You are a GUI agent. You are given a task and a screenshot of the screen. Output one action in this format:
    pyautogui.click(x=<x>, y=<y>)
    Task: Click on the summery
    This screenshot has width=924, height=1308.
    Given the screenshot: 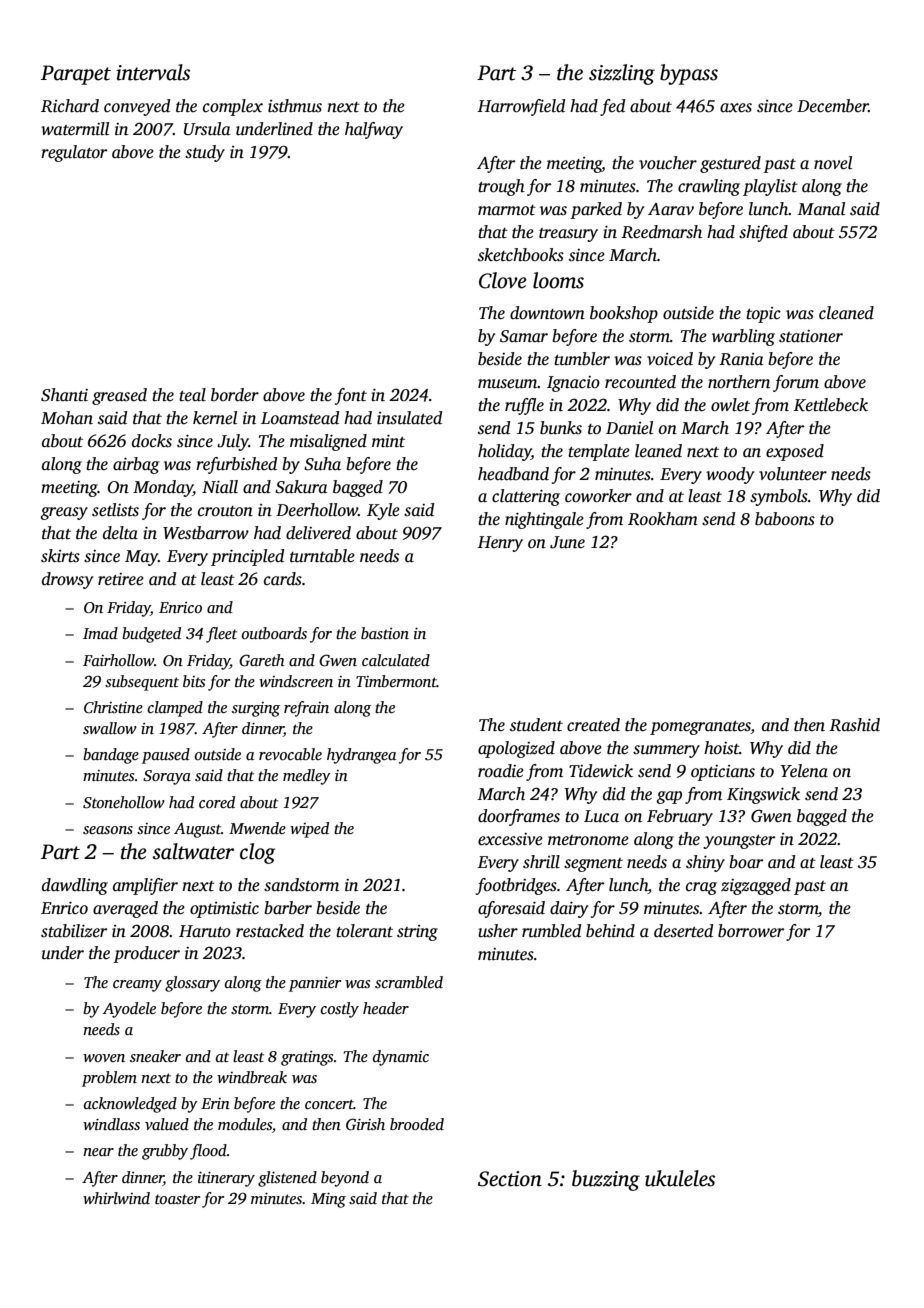 What is the action you would take?
    pyautogui.click(x=666, y=751)
